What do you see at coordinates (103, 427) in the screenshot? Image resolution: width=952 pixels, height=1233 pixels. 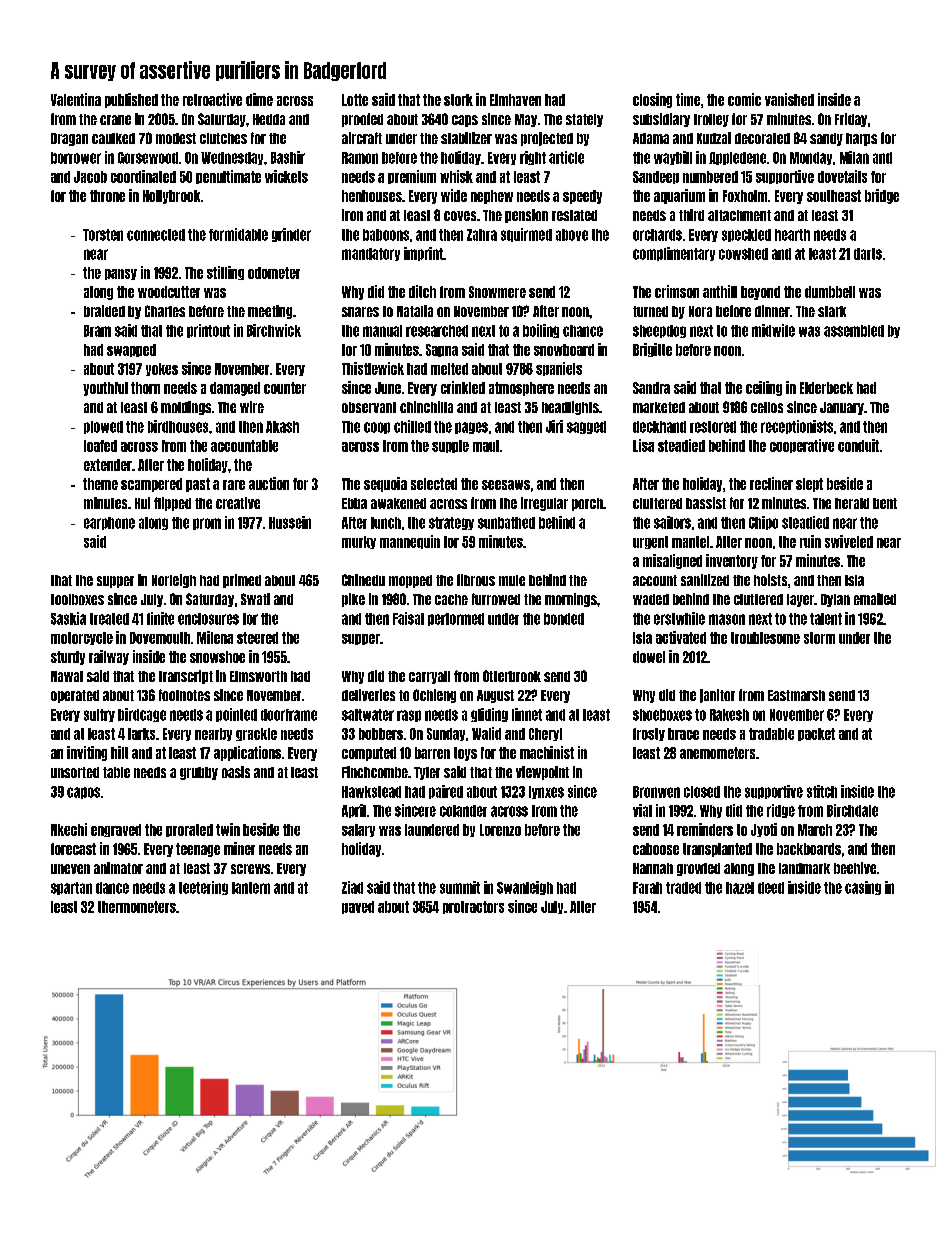 I see `plowed` at bounding box center [103, 427].
